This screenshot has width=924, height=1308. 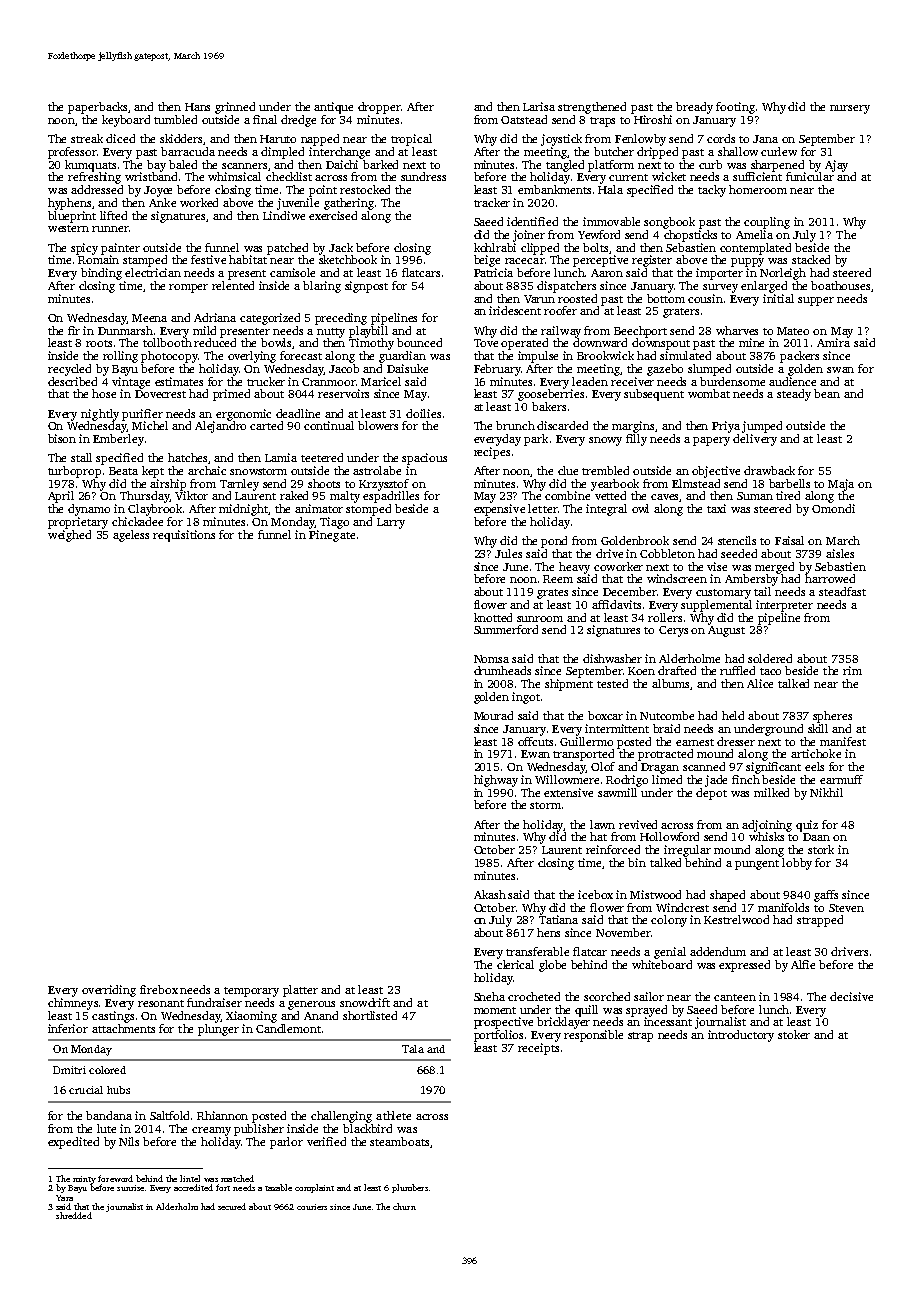 I want to click on plumbers, so click(x=410, y=1188).
